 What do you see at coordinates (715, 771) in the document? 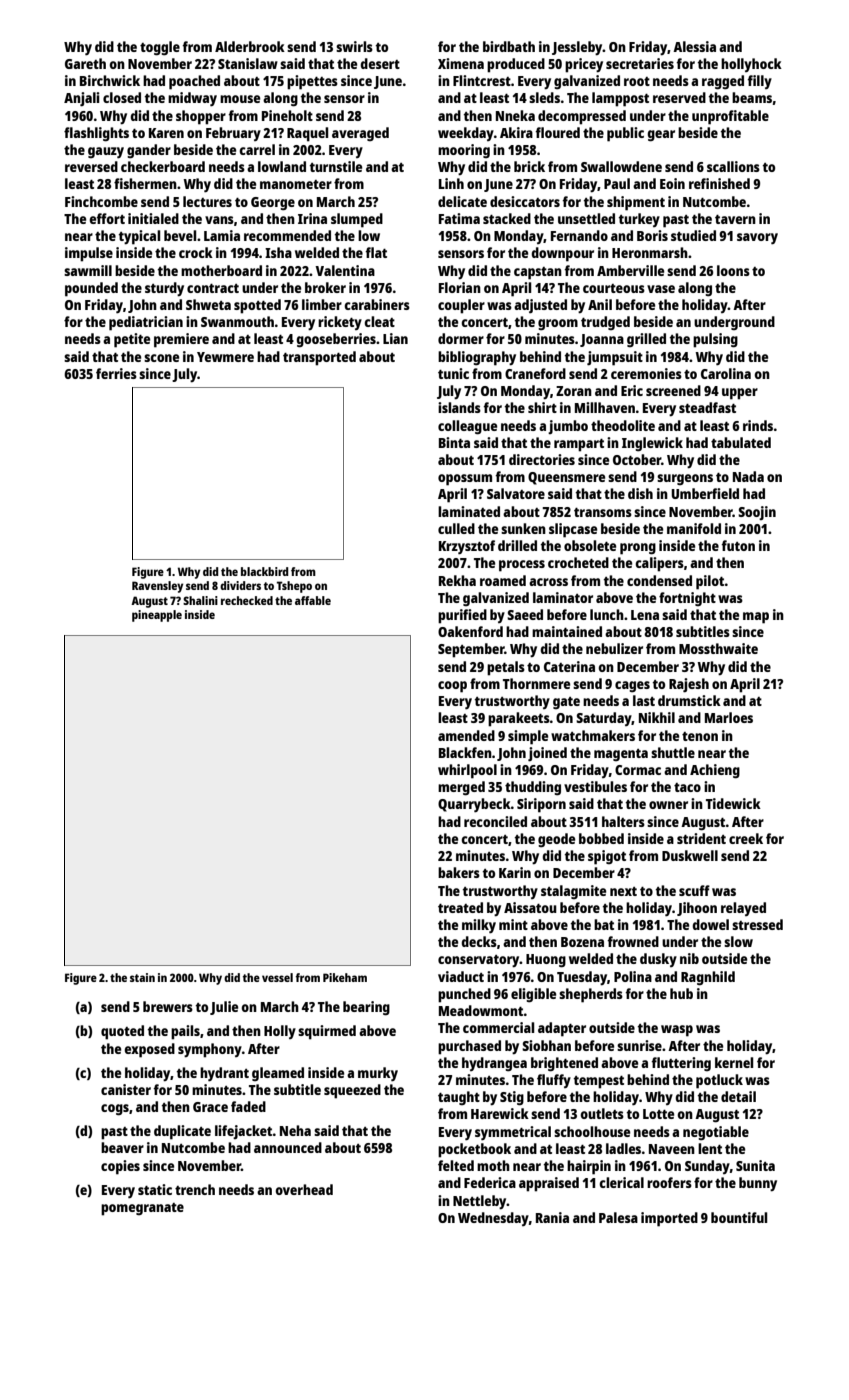
I see `Achieng` at bounding box center [715, 771].
